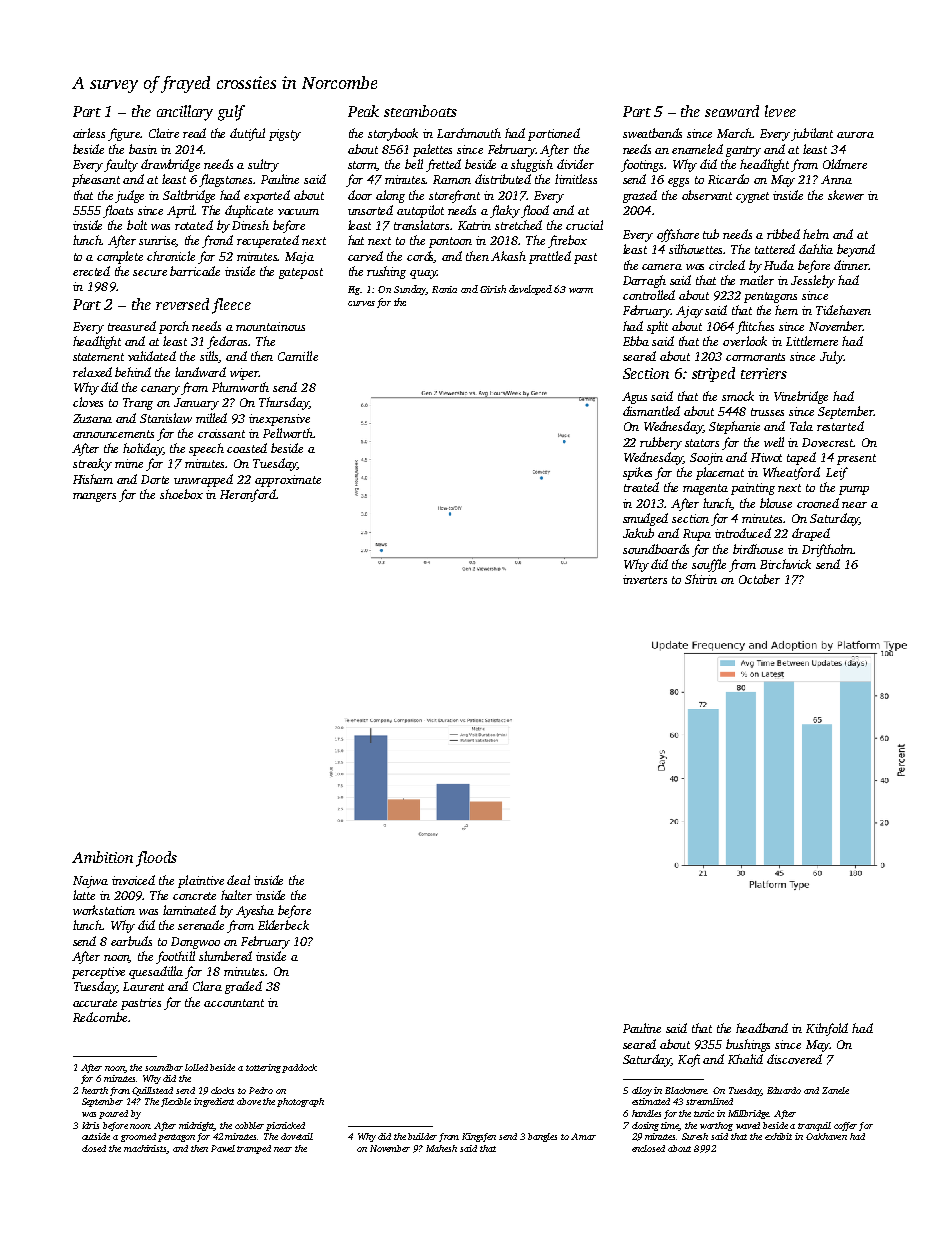 The height and width of the image is (1233, 952). Describe the element at coordinates (801, 397) in the image. I see `Vinebridge` at that location.
